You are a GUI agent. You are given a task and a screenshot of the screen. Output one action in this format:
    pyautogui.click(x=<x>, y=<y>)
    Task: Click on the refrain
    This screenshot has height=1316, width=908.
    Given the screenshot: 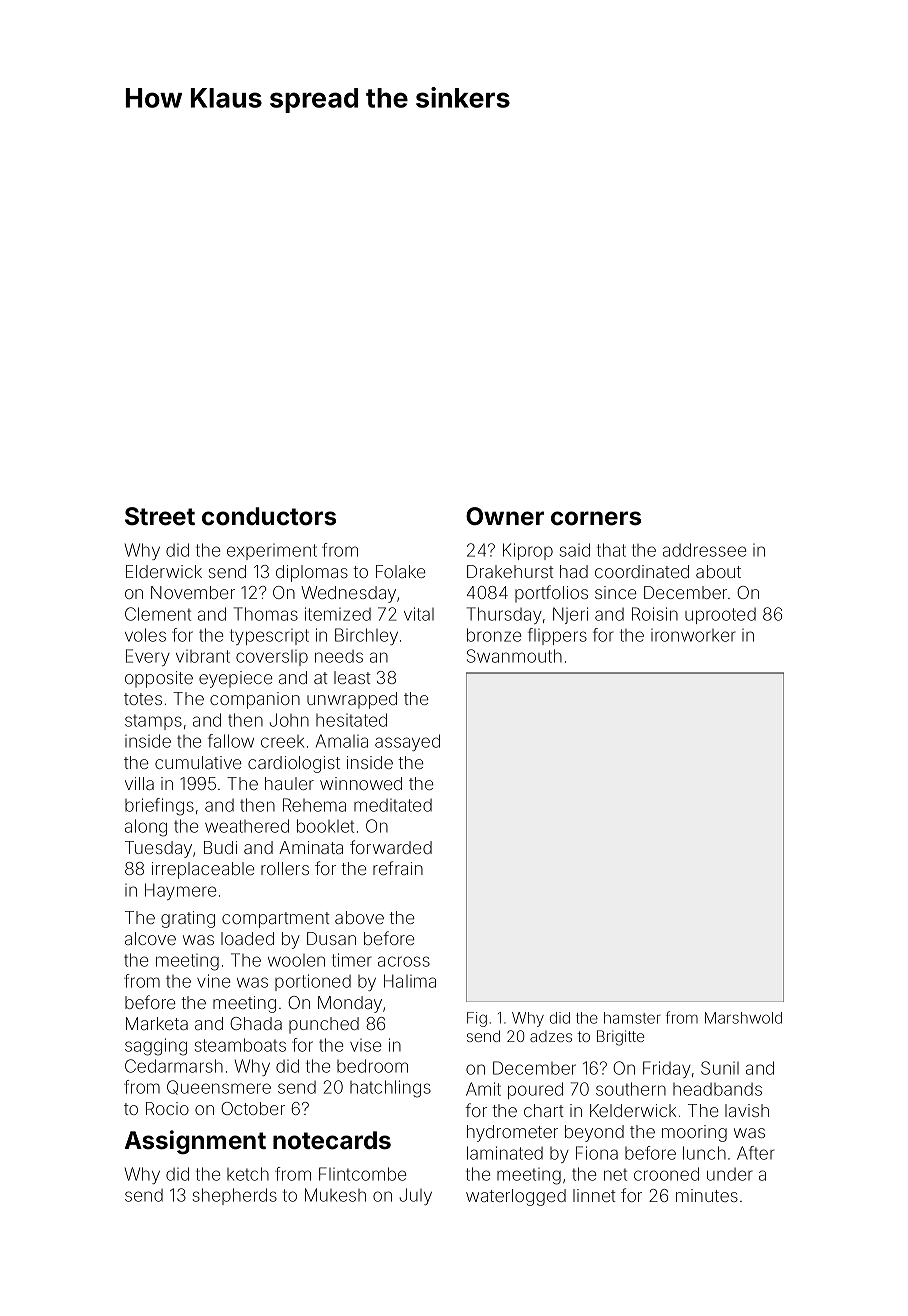 What is the action you would take?
    pyautogui.click(x=398, y=868)
